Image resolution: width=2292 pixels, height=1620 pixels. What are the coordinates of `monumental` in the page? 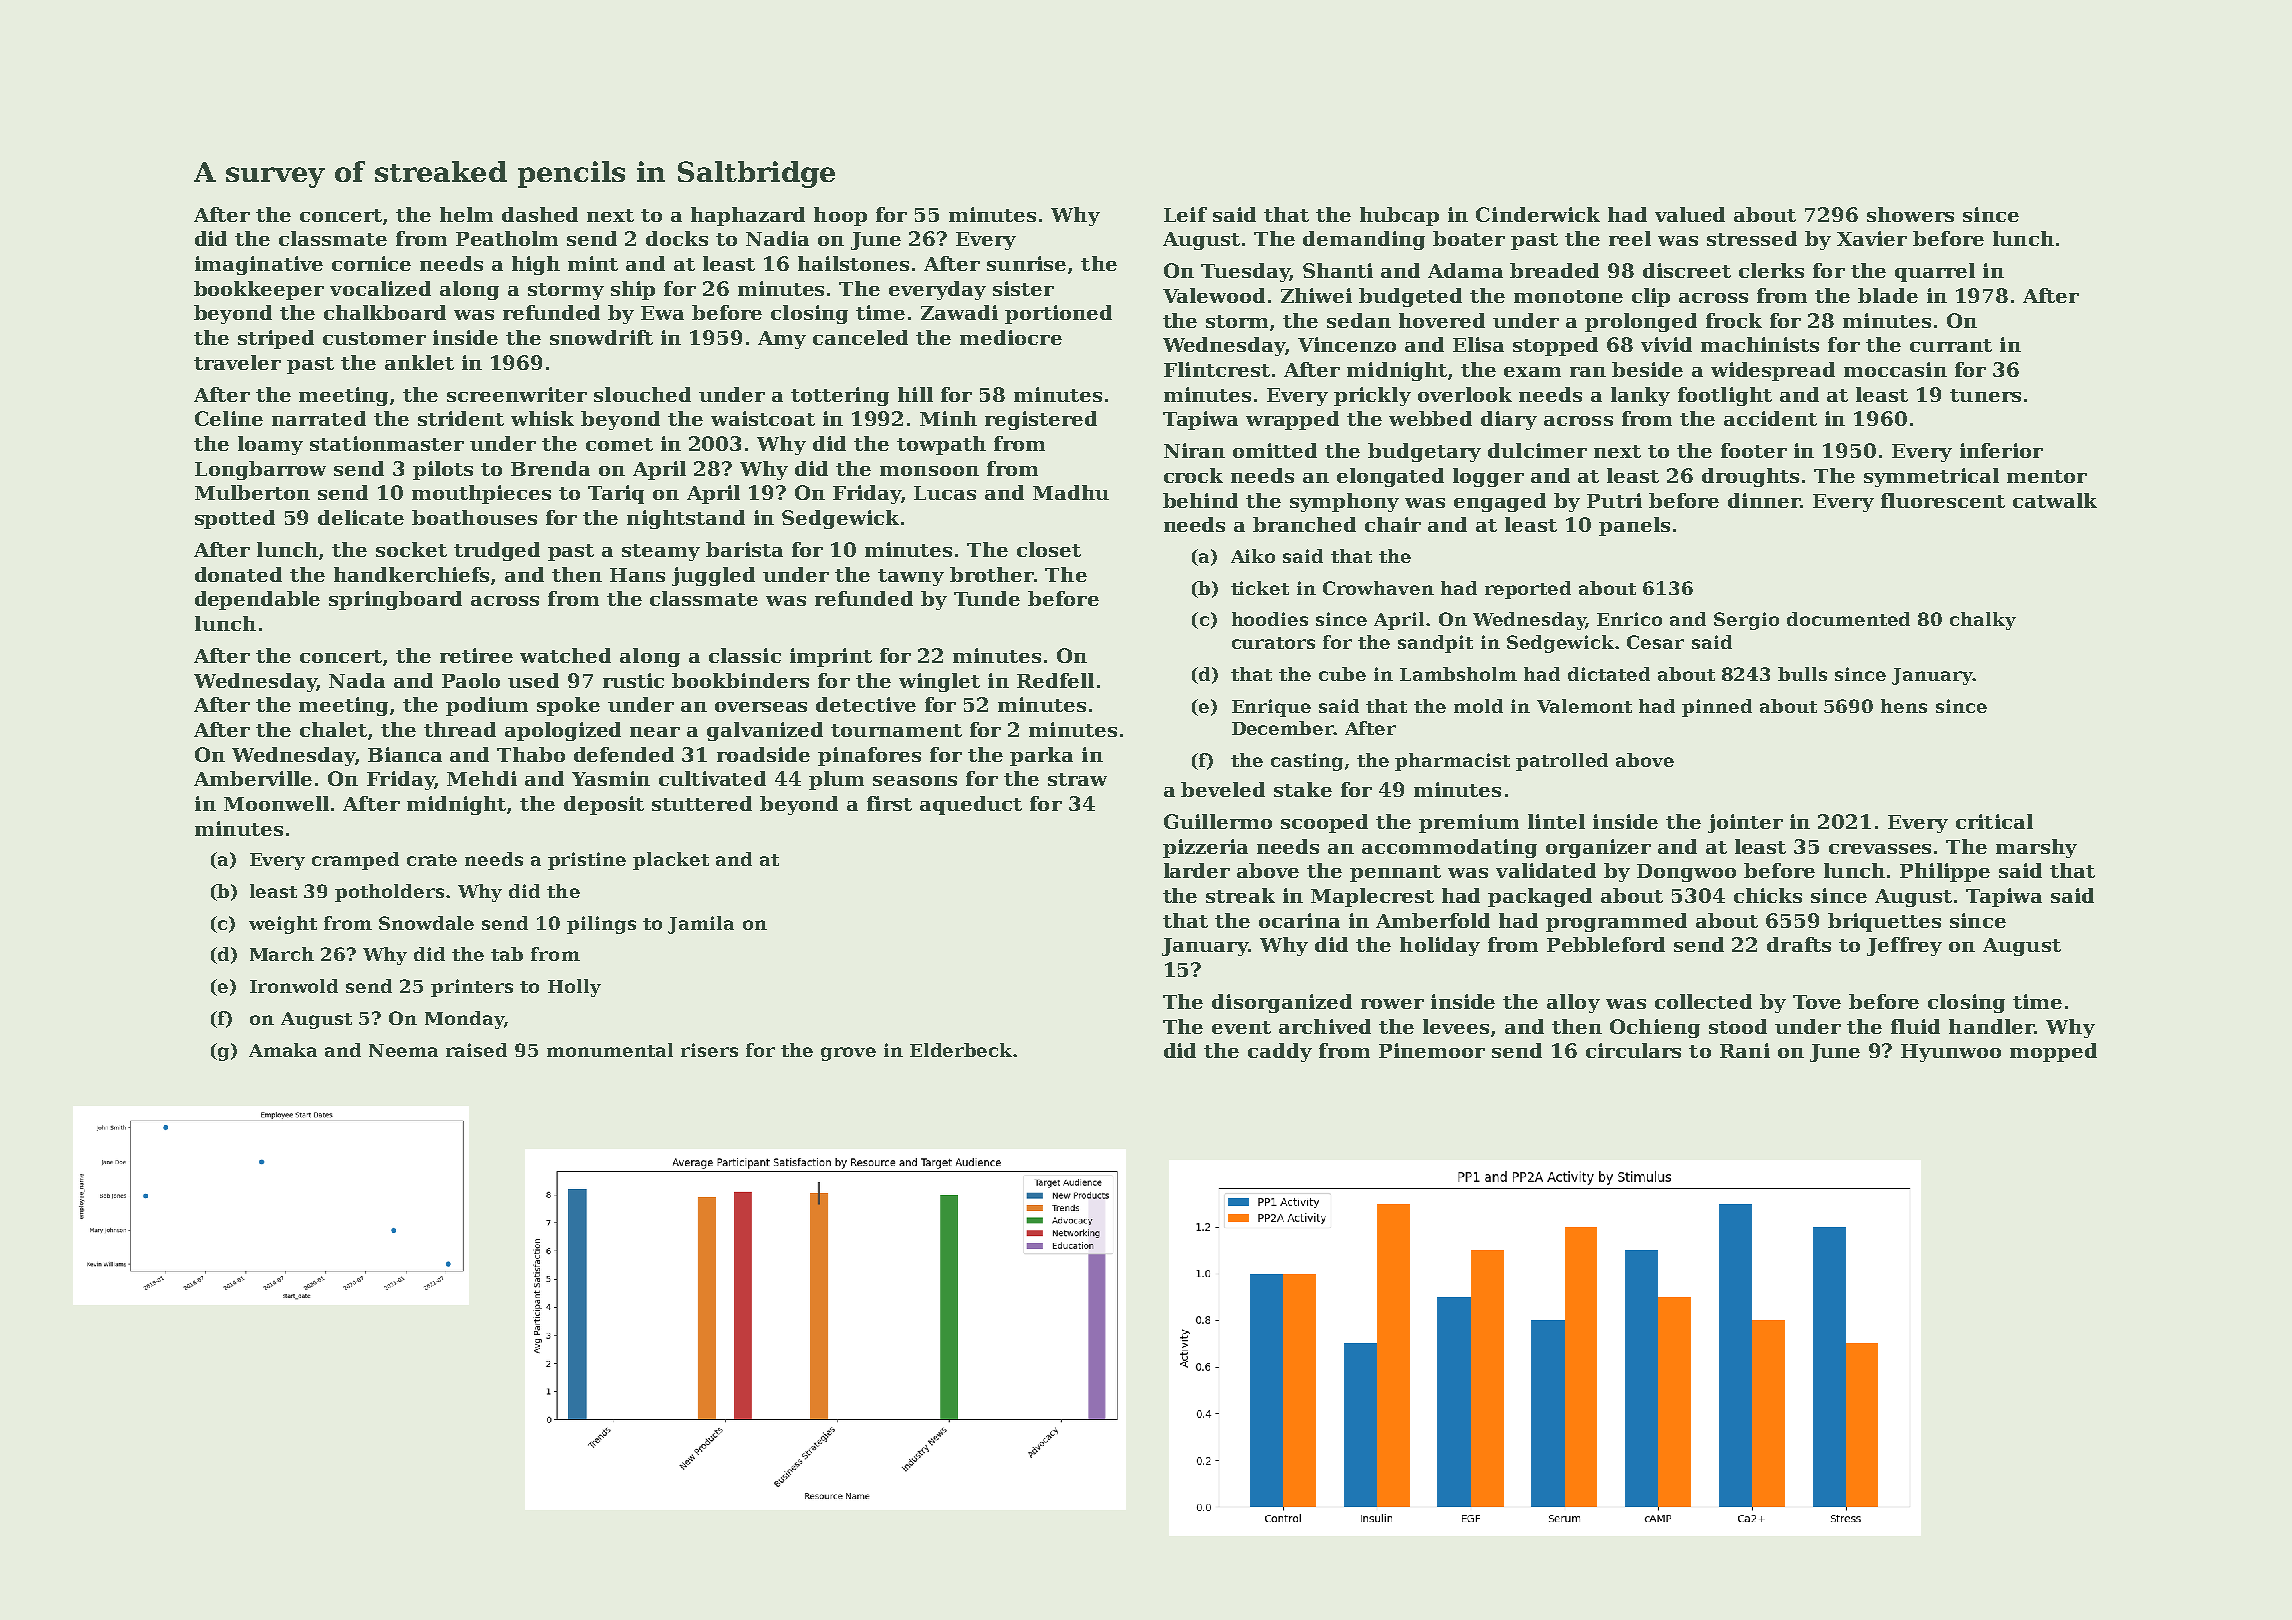 It's located at (610, 1050).
